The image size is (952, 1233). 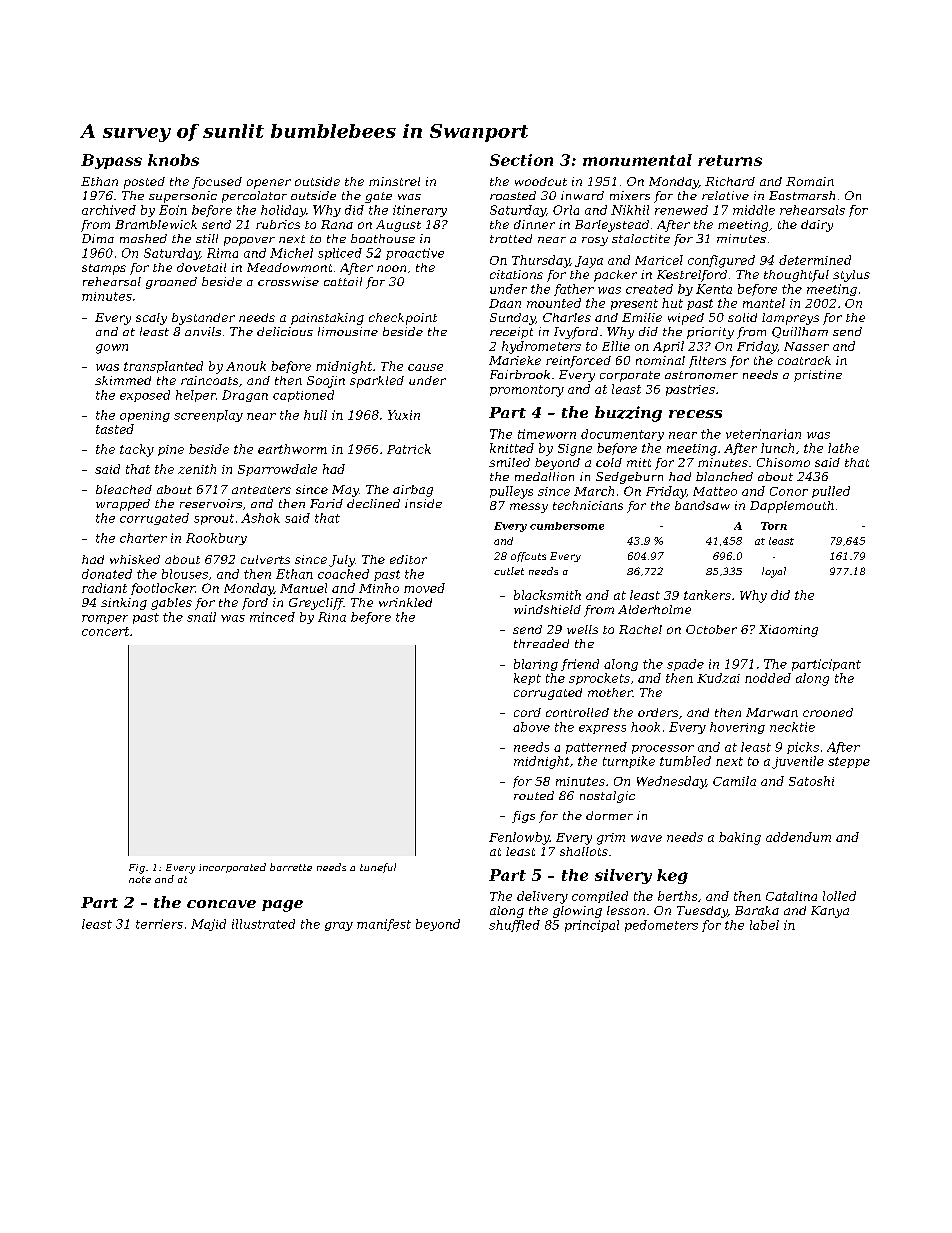 I want to click on stamps, so click(x=104, y=269).
